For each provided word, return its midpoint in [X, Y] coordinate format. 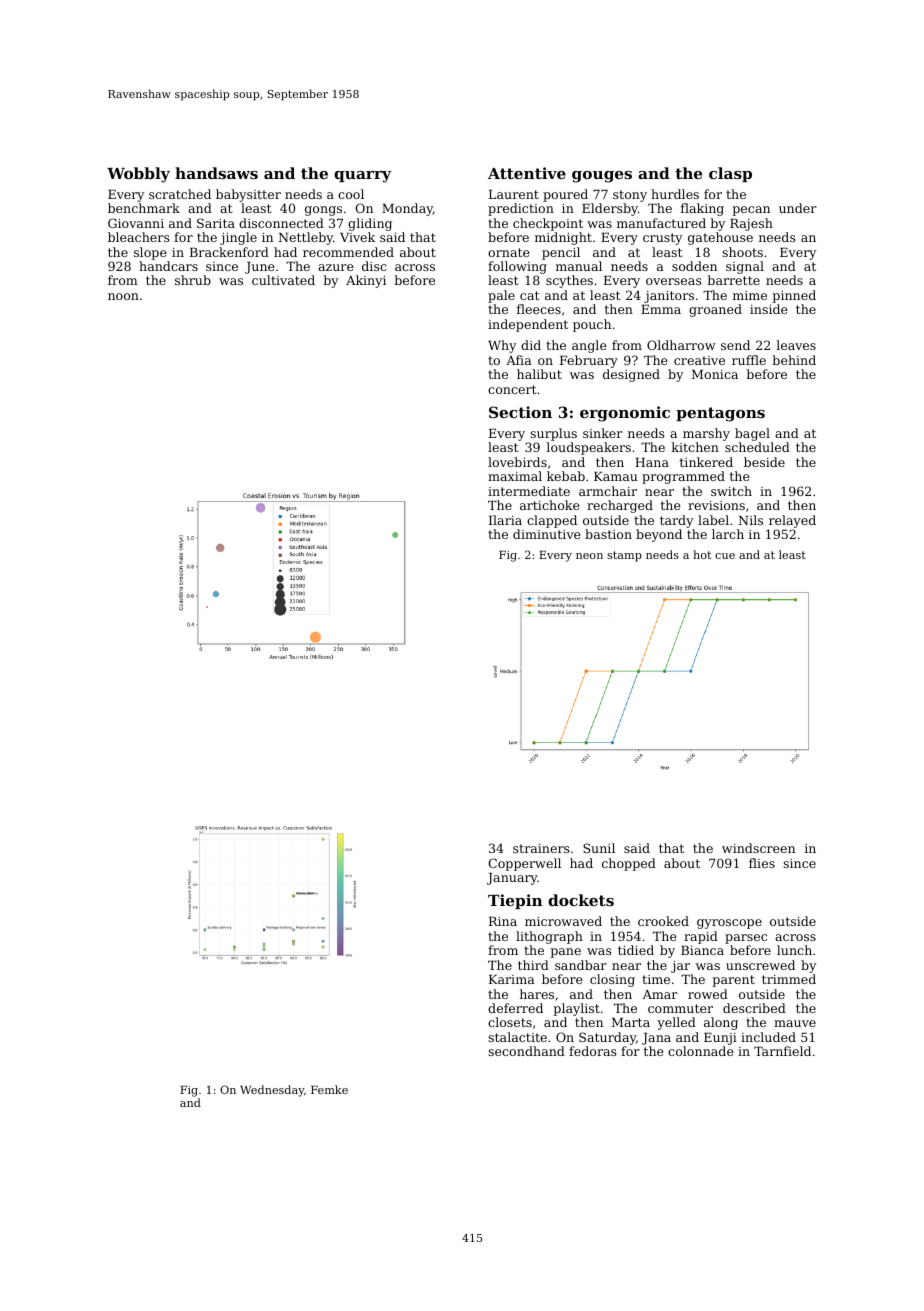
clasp [730, 174]
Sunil [599, 848]
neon [589, 556]
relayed [792, 521]
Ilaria [505, 520]
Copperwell [524, 864]
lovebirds [517, 462]
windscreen [758, 848]
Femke [329, 1089]
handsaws [216, 173]
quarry [363, 177]
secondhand [526, 1051]
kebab [566, 476]
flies [762, 863]
